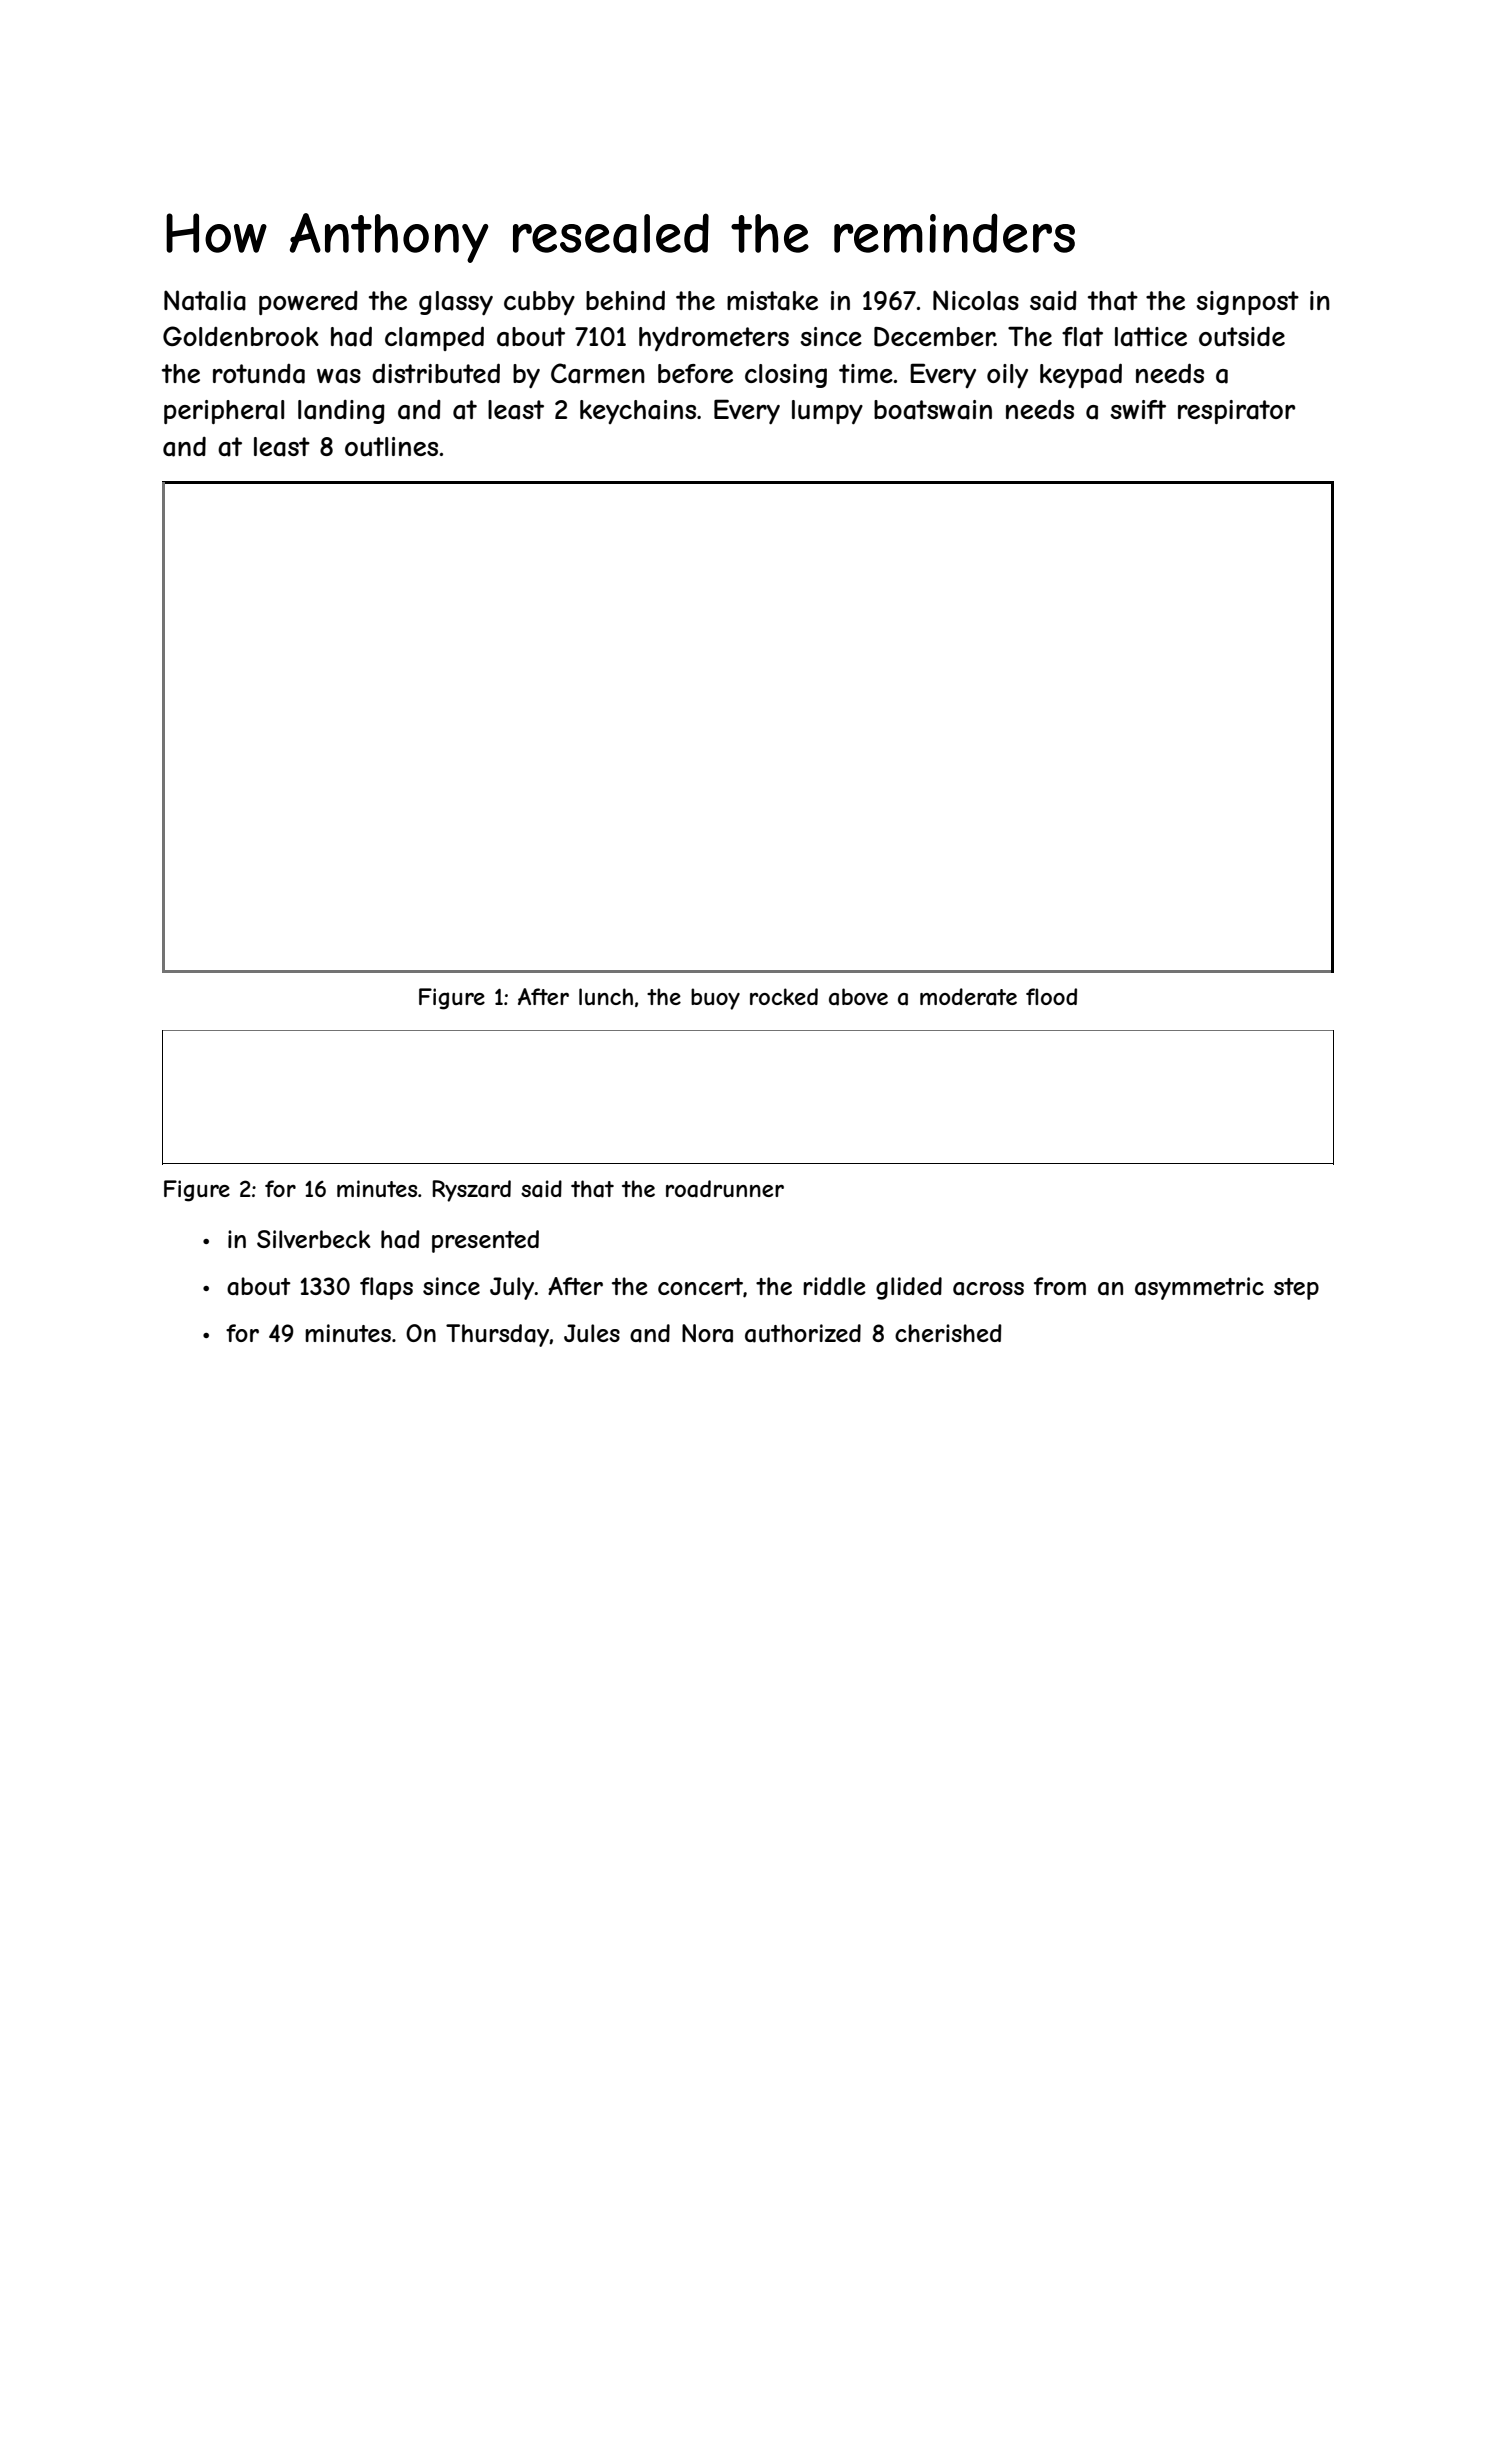 The image size is (1496, 2464). I want to click on lumpy, so click(827, 412).
